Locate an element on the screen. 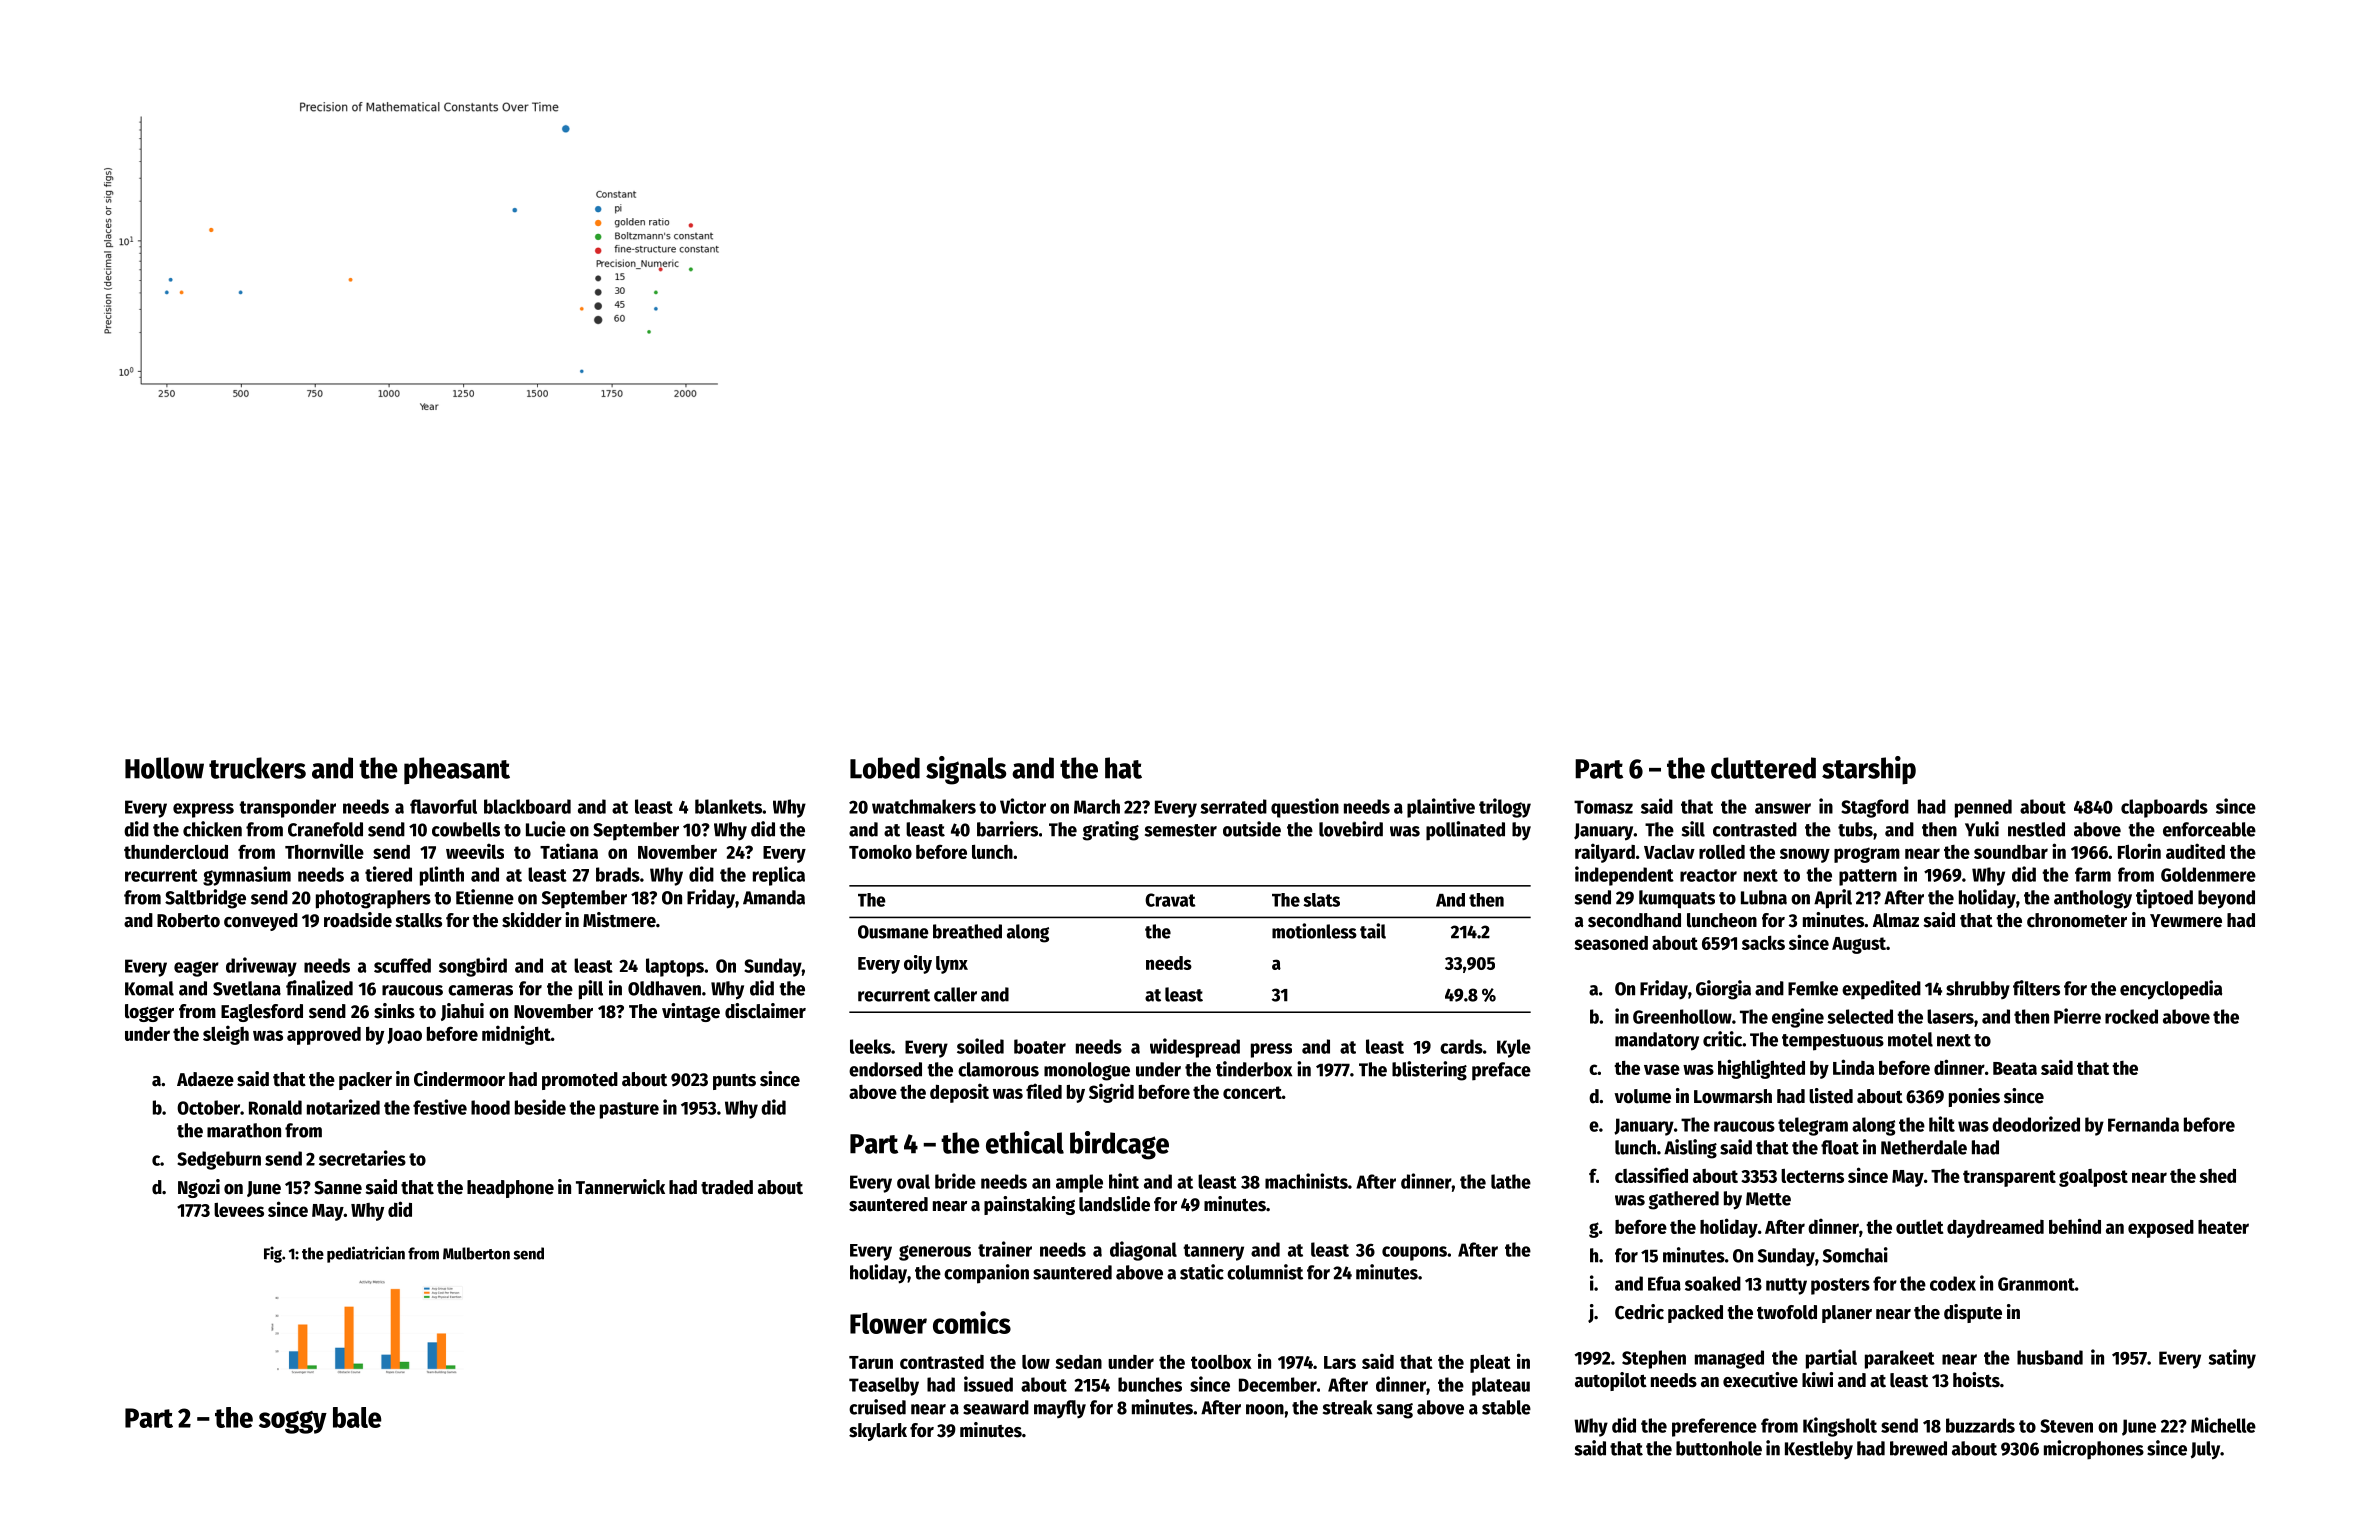  landslide is located at coordinates (1114, 1204).
